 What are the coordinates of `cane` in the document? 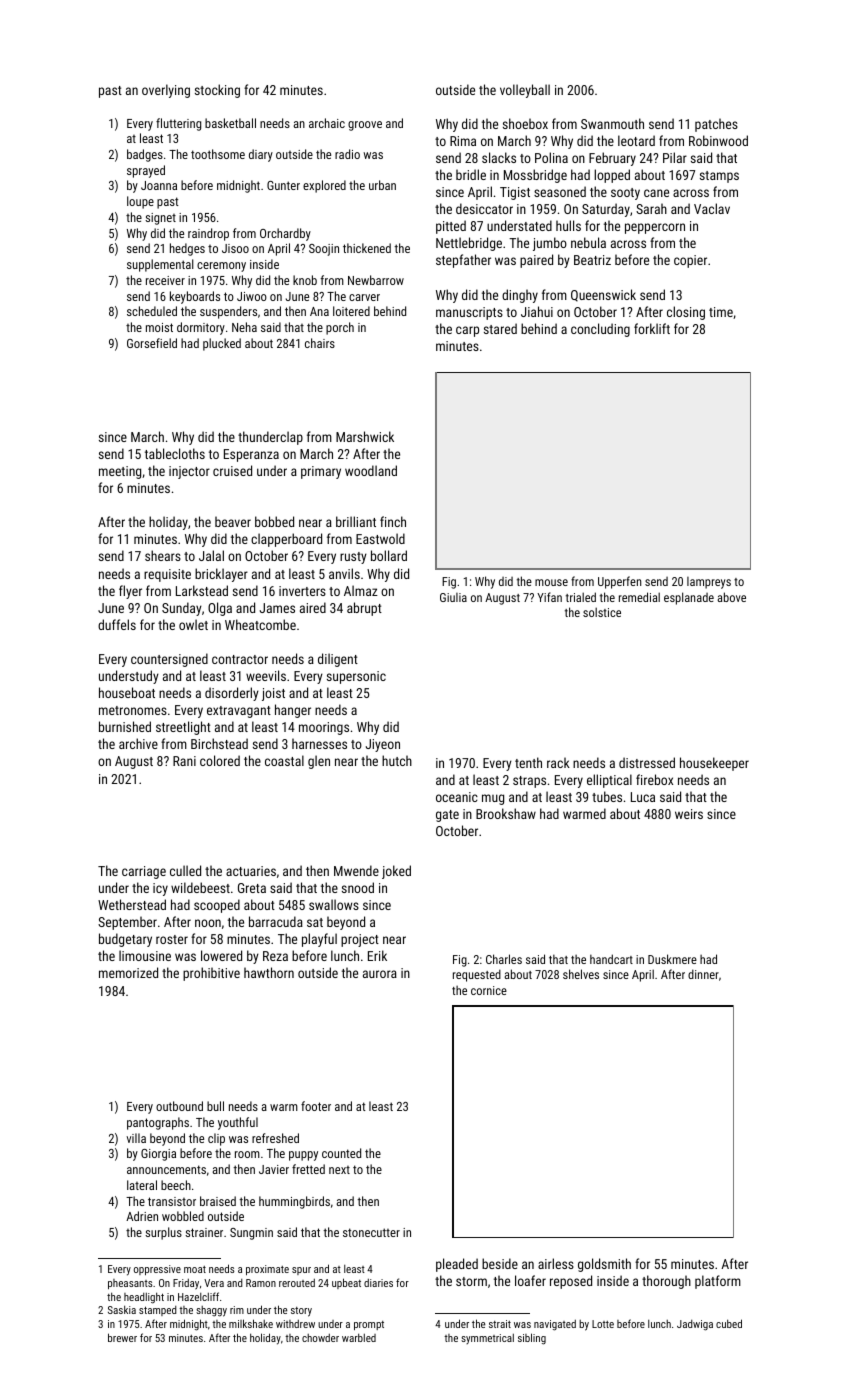 It's located at (656, 193).
